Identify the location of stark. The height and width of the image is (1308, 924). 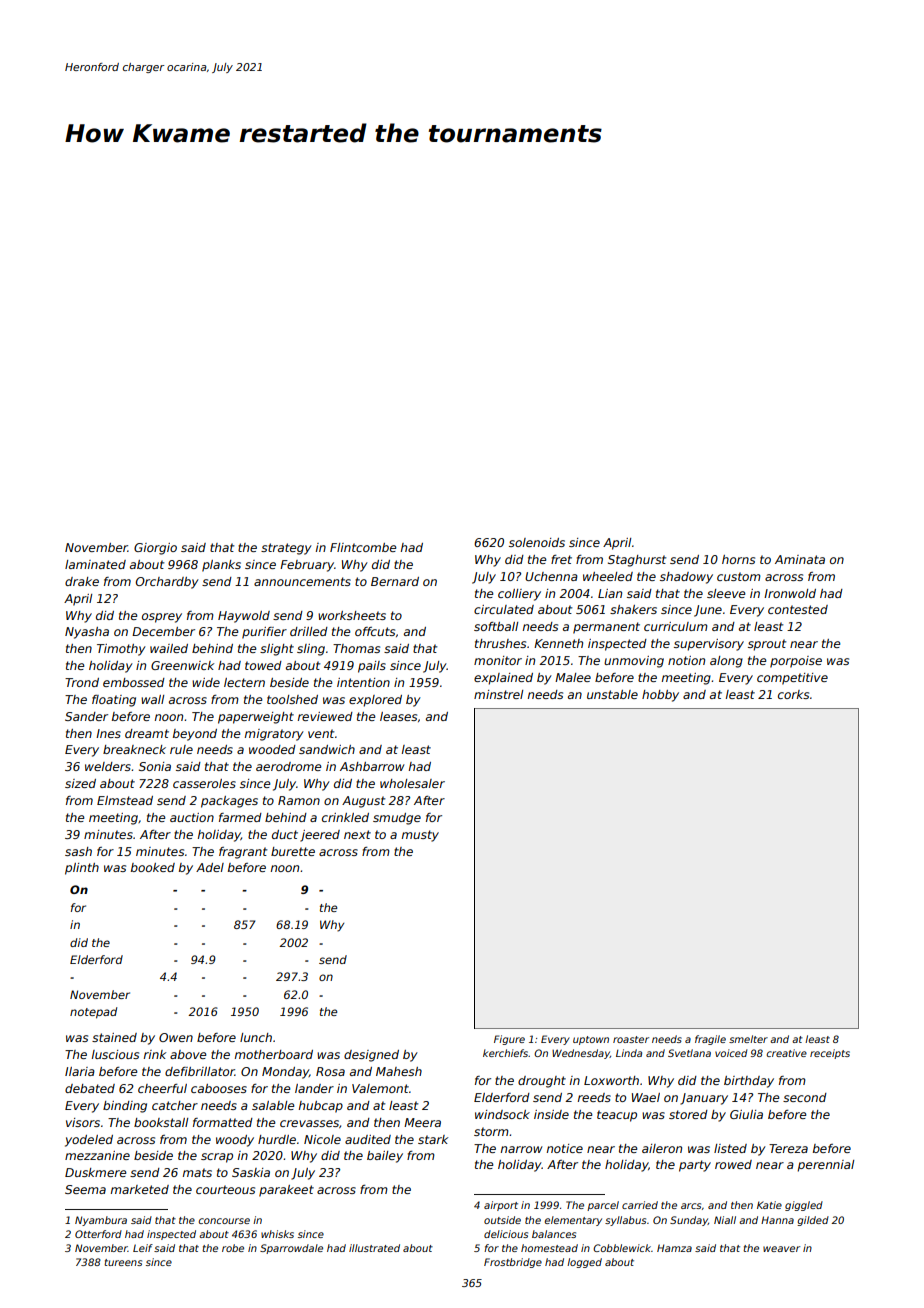
(433, 1139).
